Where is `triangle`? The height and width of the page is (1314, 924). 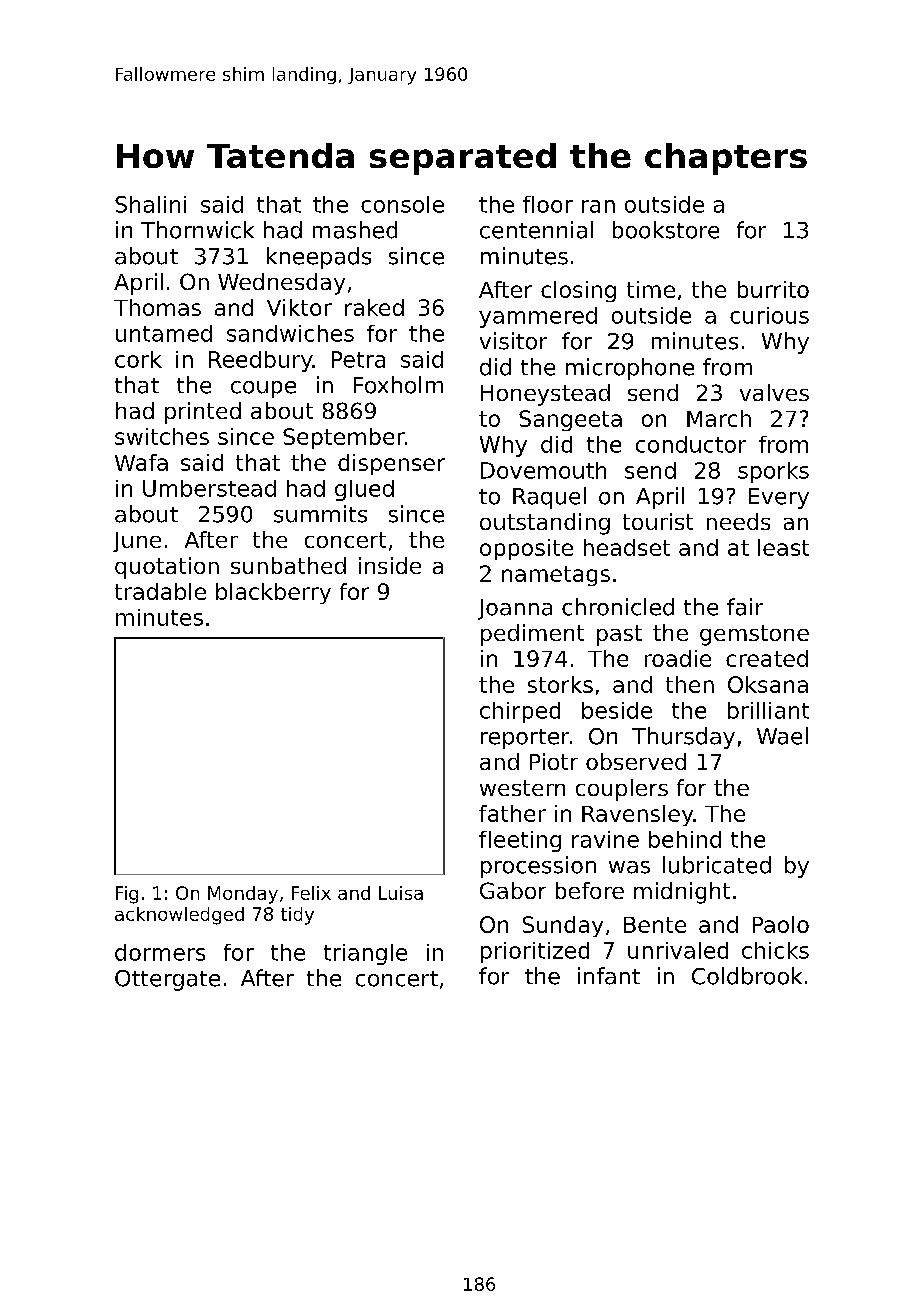
triangle is located at coordinates (365, 954).
